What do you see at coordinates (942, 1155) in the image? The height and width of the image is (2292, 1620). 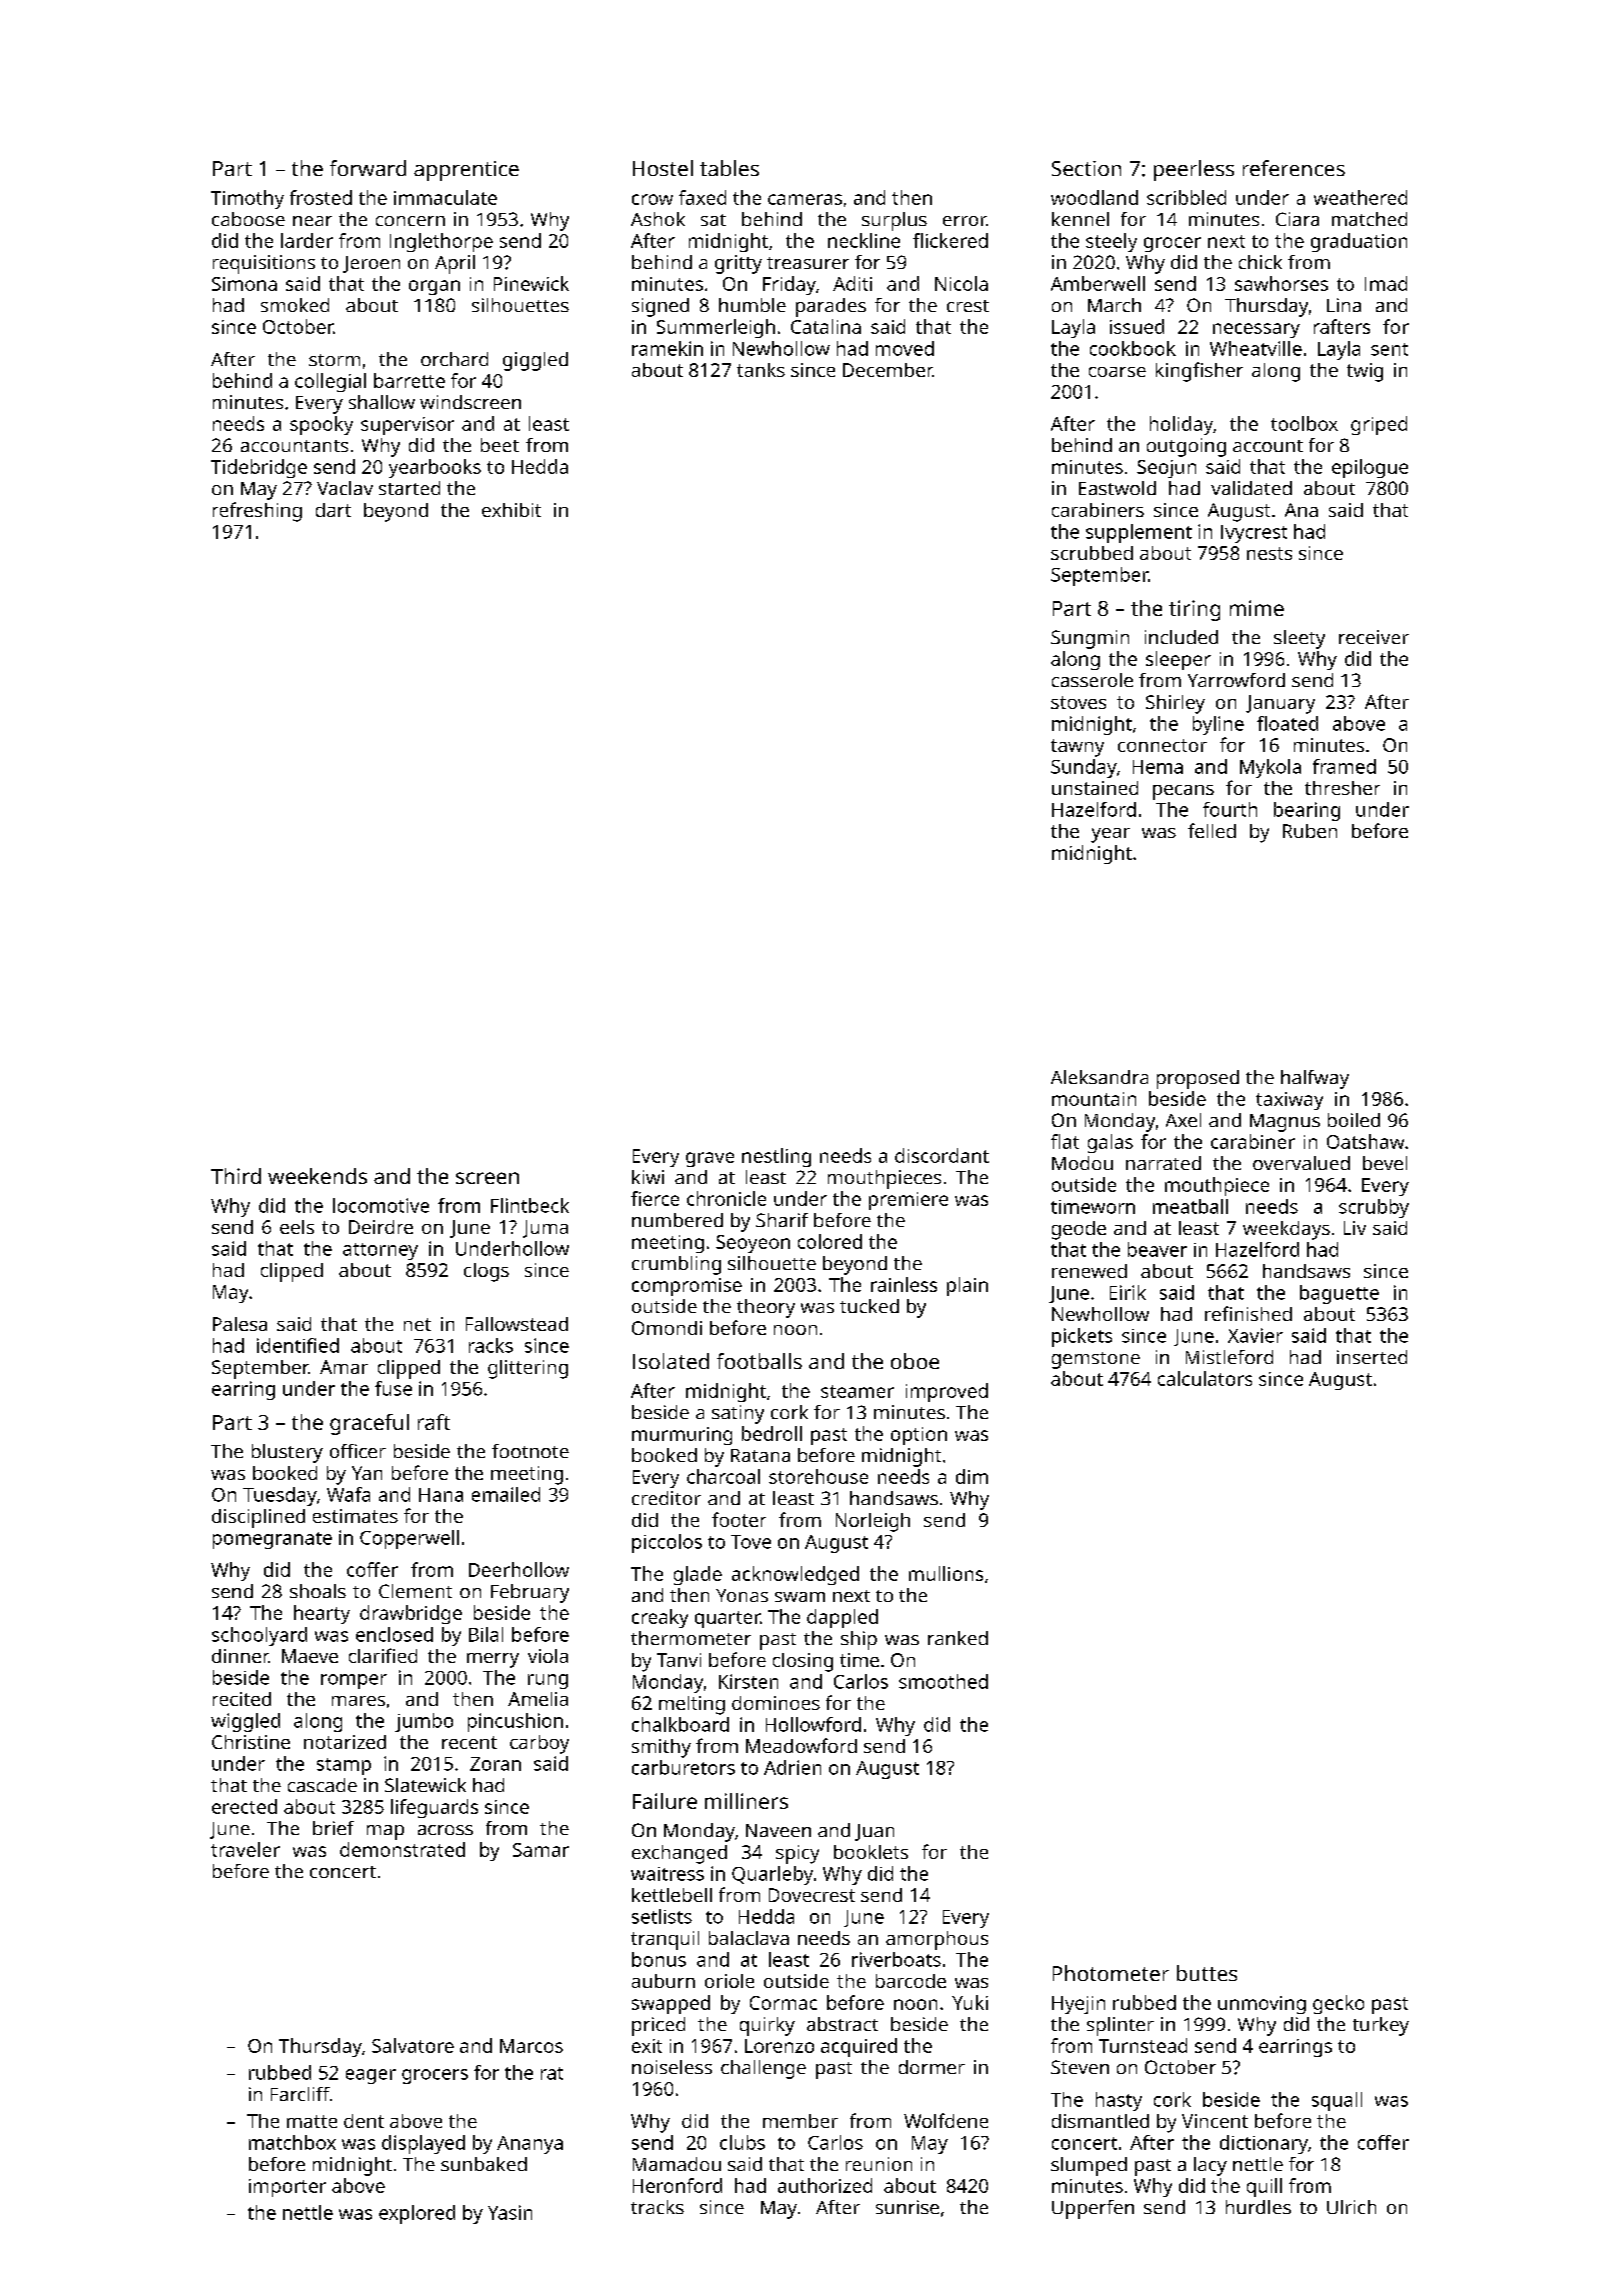 I see `discordant` at bounding box center [942, 1155].
